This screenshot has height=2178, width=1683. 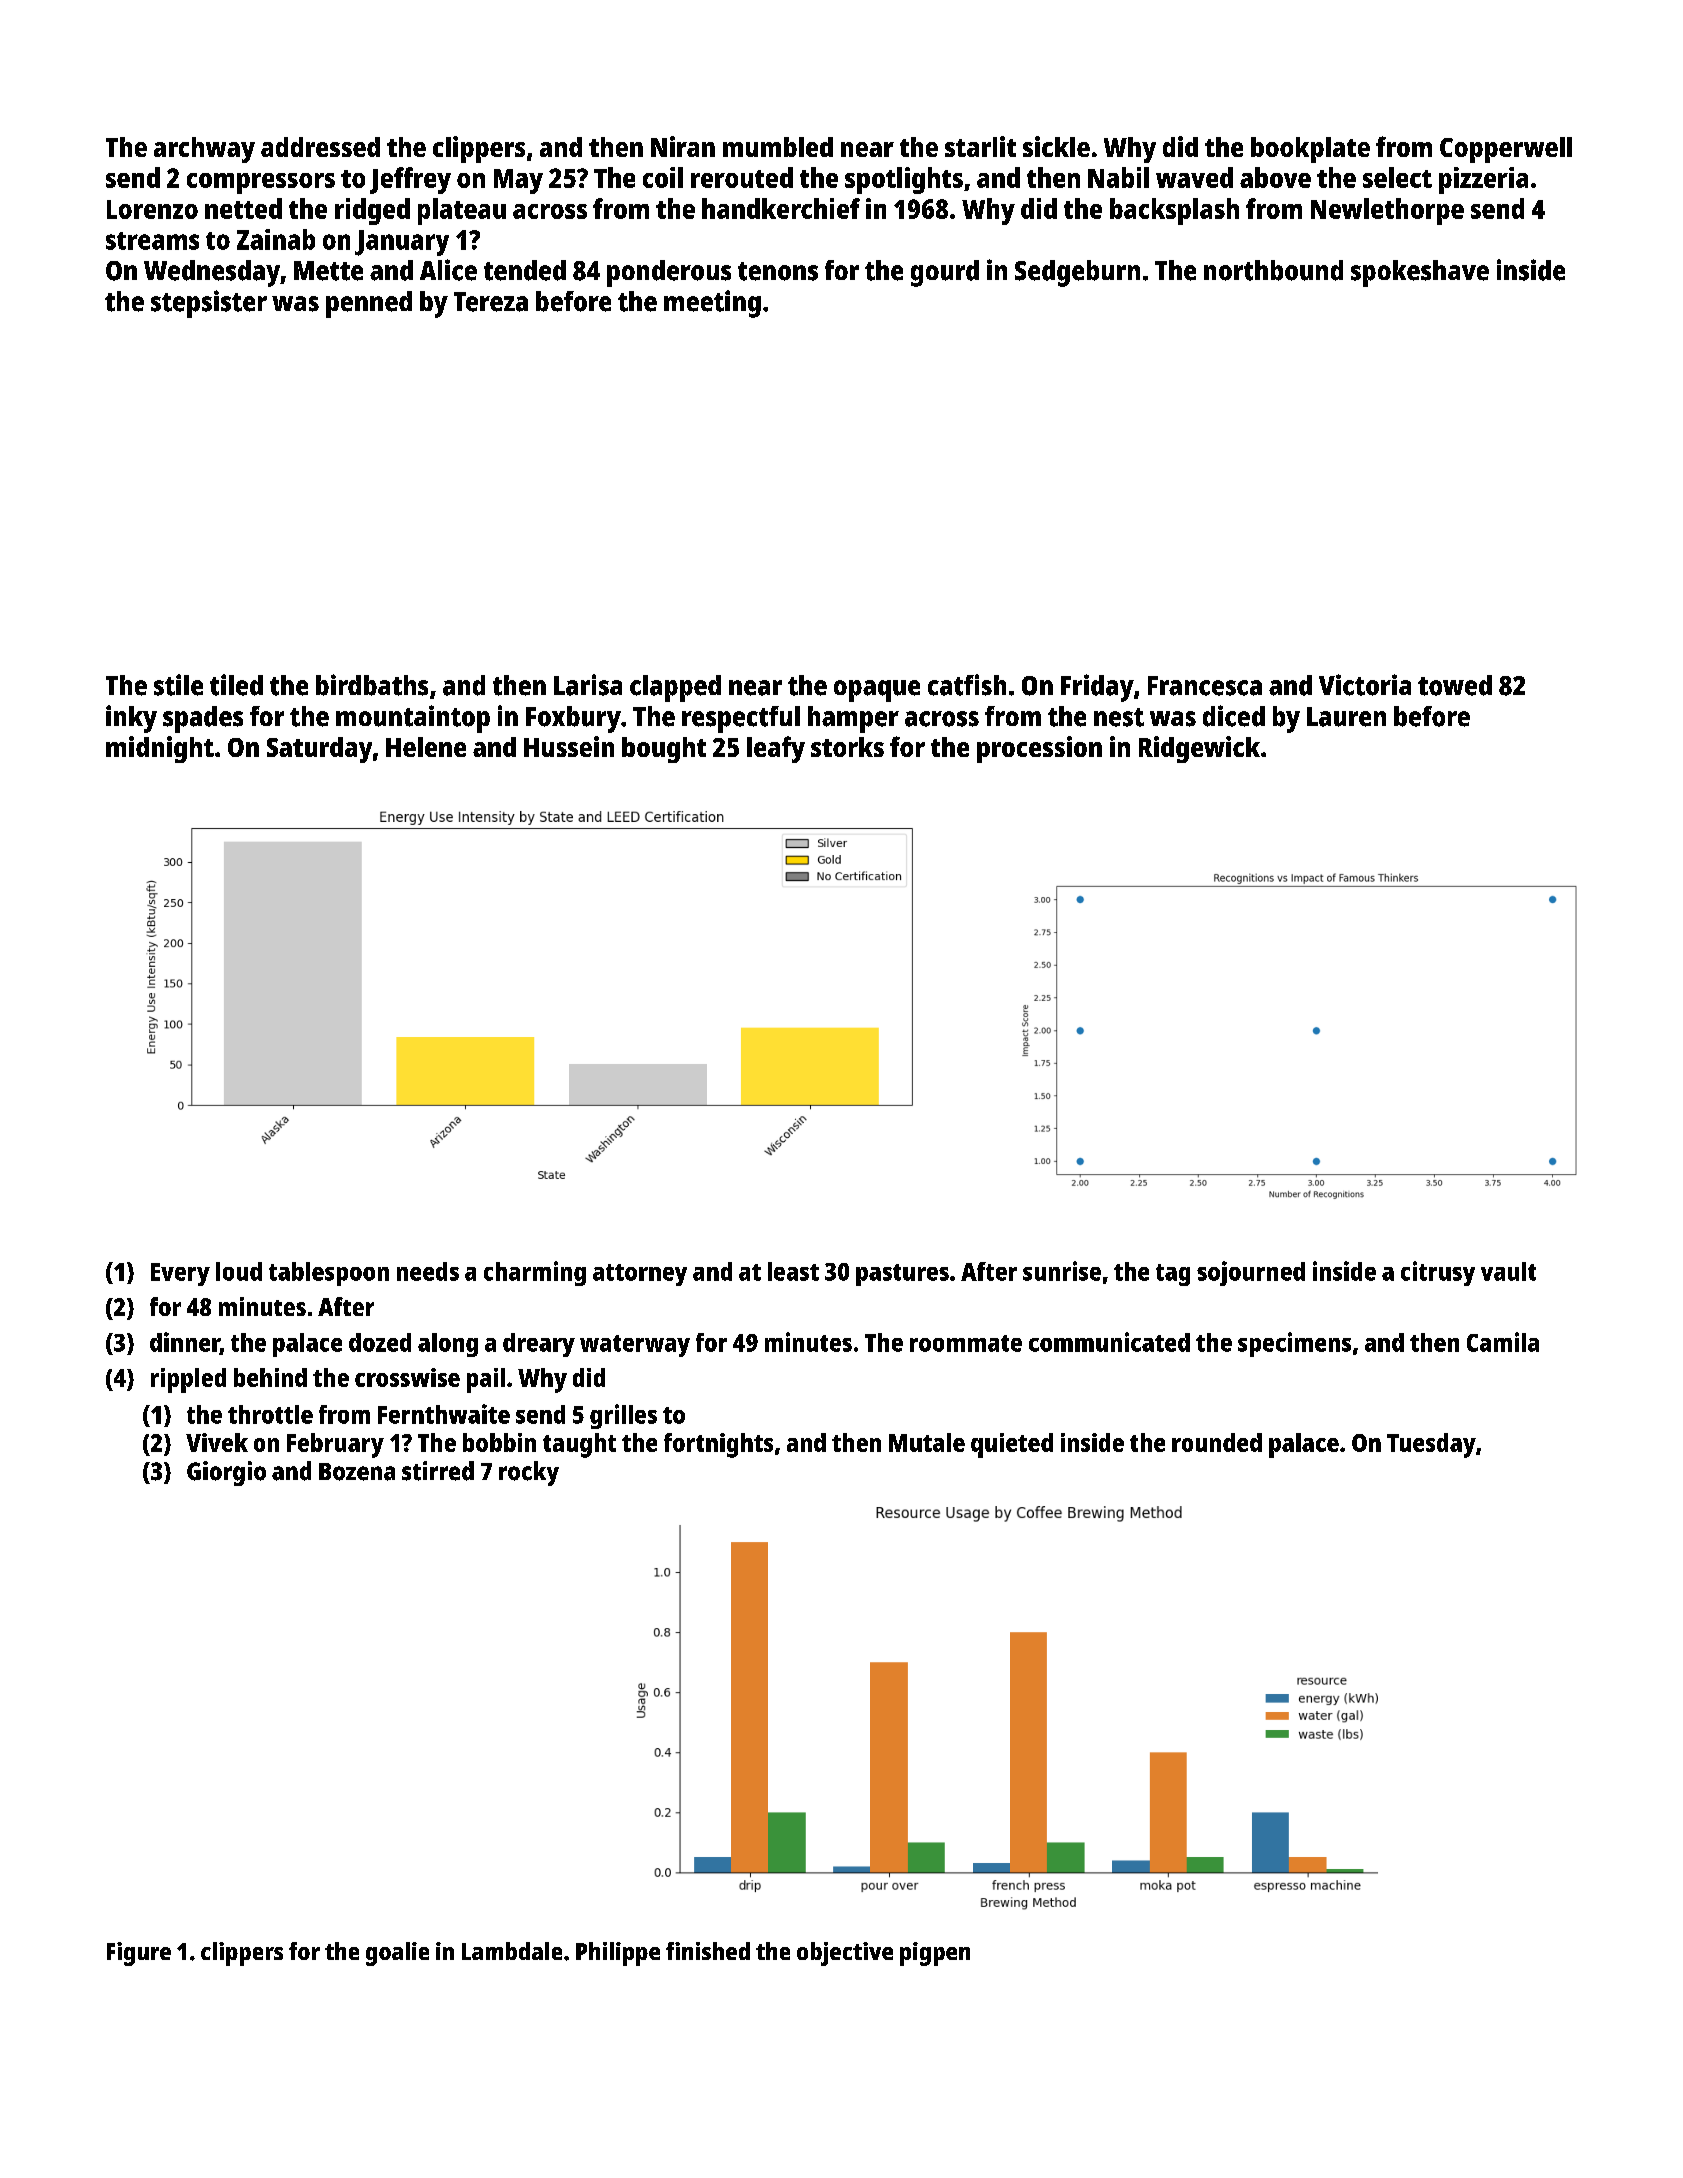 I want to click on tag, so click(x=1173, y=1275).
